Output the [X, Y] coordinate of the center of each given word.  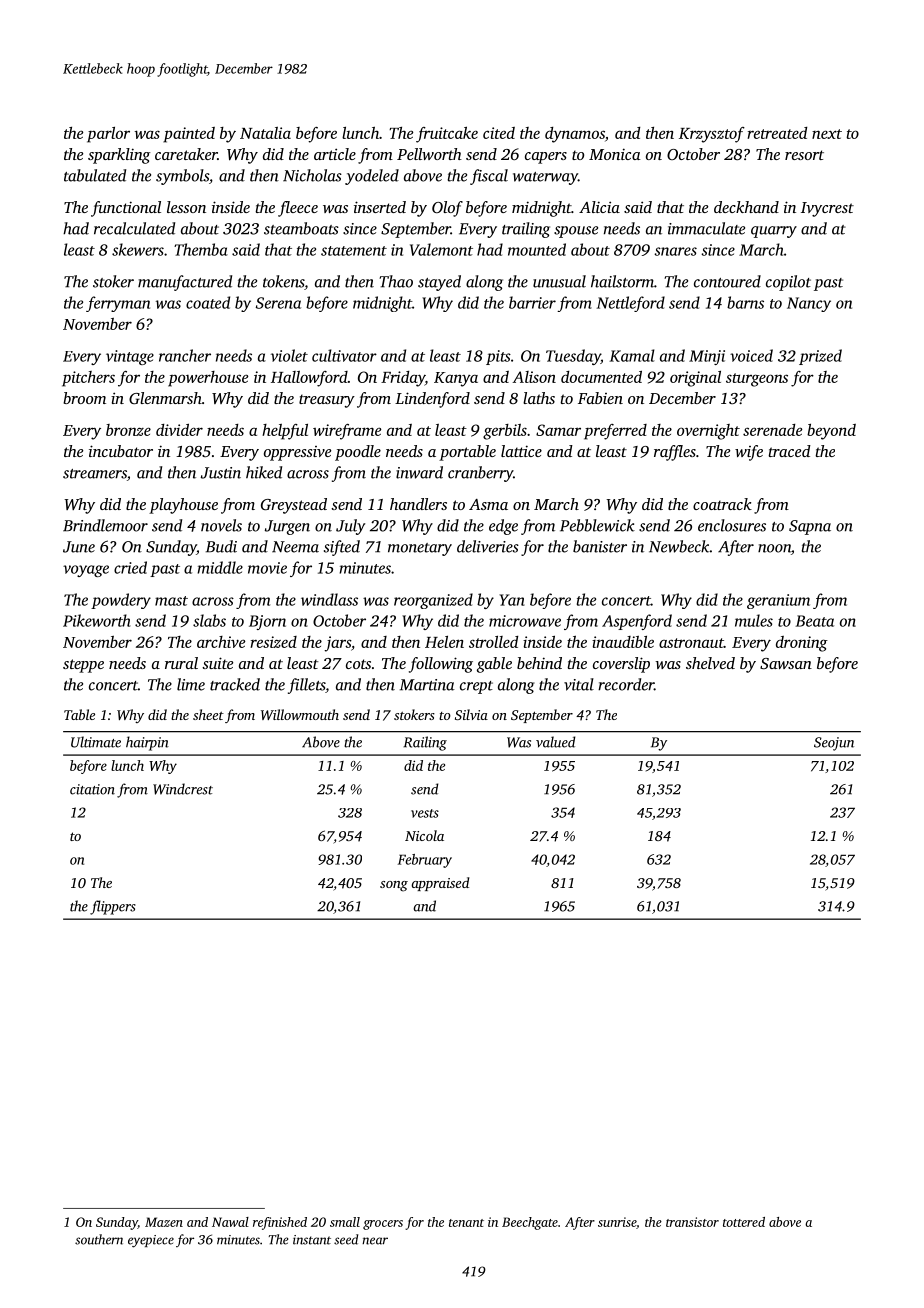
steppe [83, 666]
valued [556, 742]
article [335, 154]
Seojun [834, 744]
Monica [615, 154]
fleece [298, 209]
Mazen [164, 1222]
